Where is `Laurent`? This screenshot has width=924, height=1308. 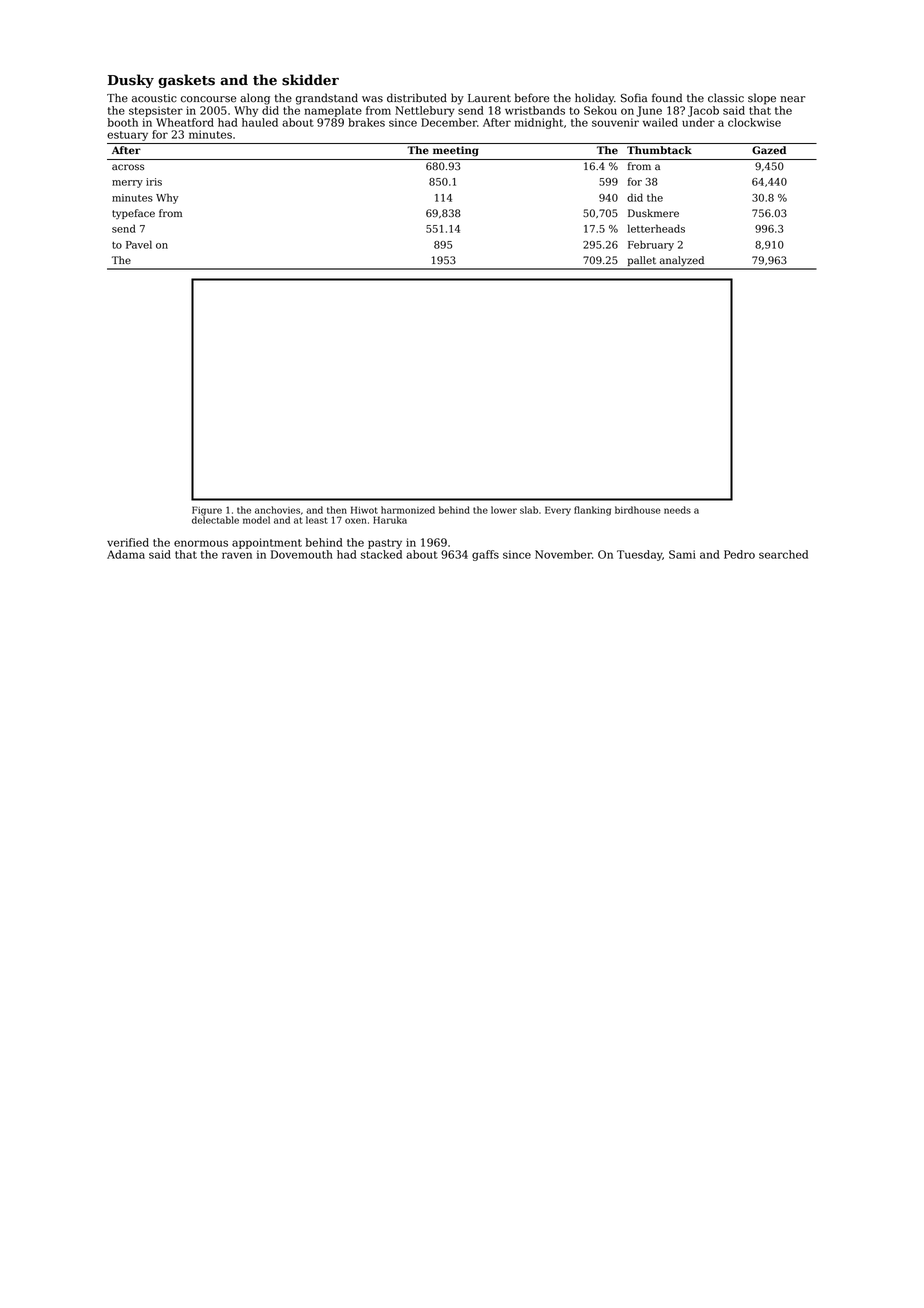 Laurent is located at coordinates (489, 98).
